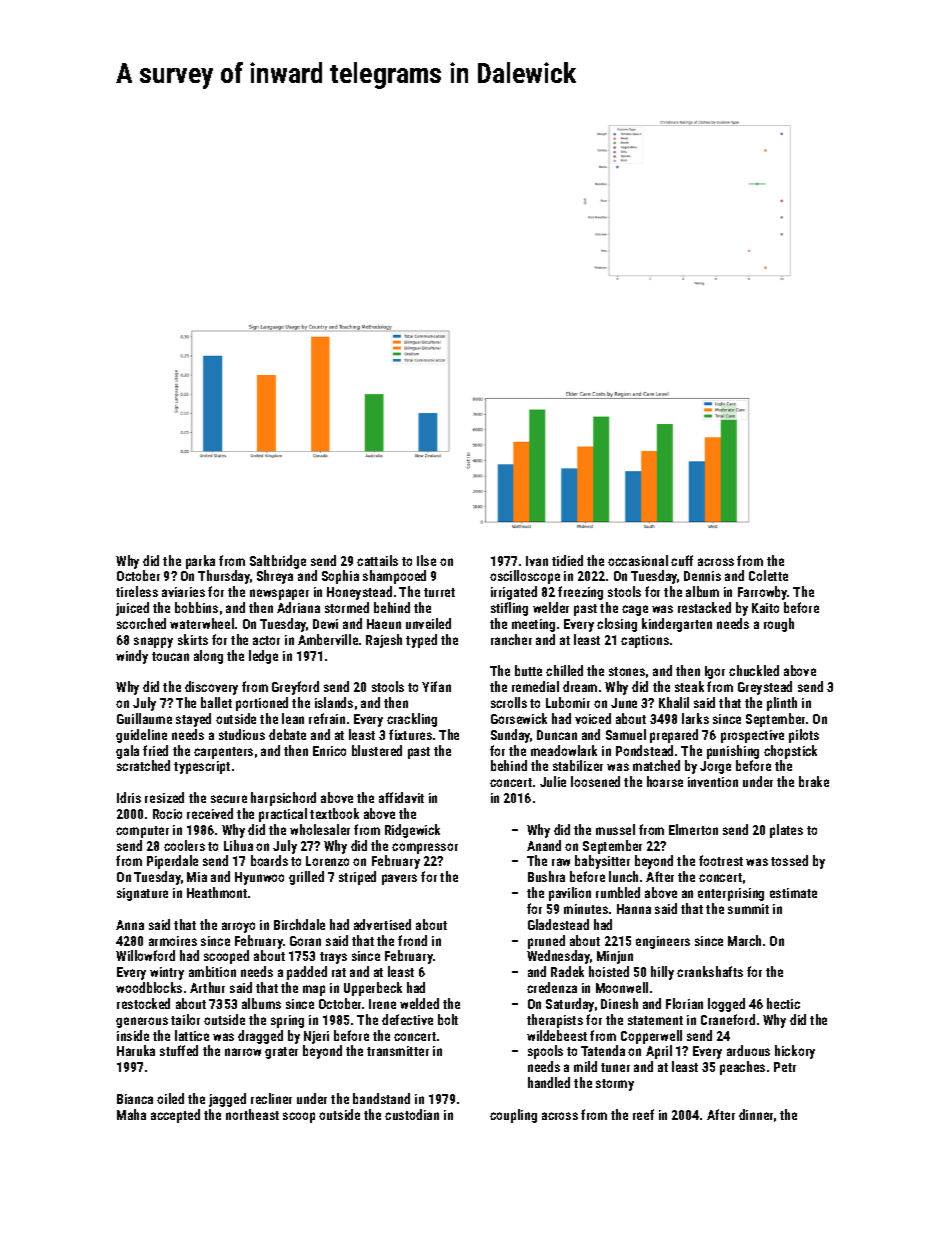 Image resolution: width=952 pixels, height=1233 pixels. I want to click on parka, so click(200, 562).
